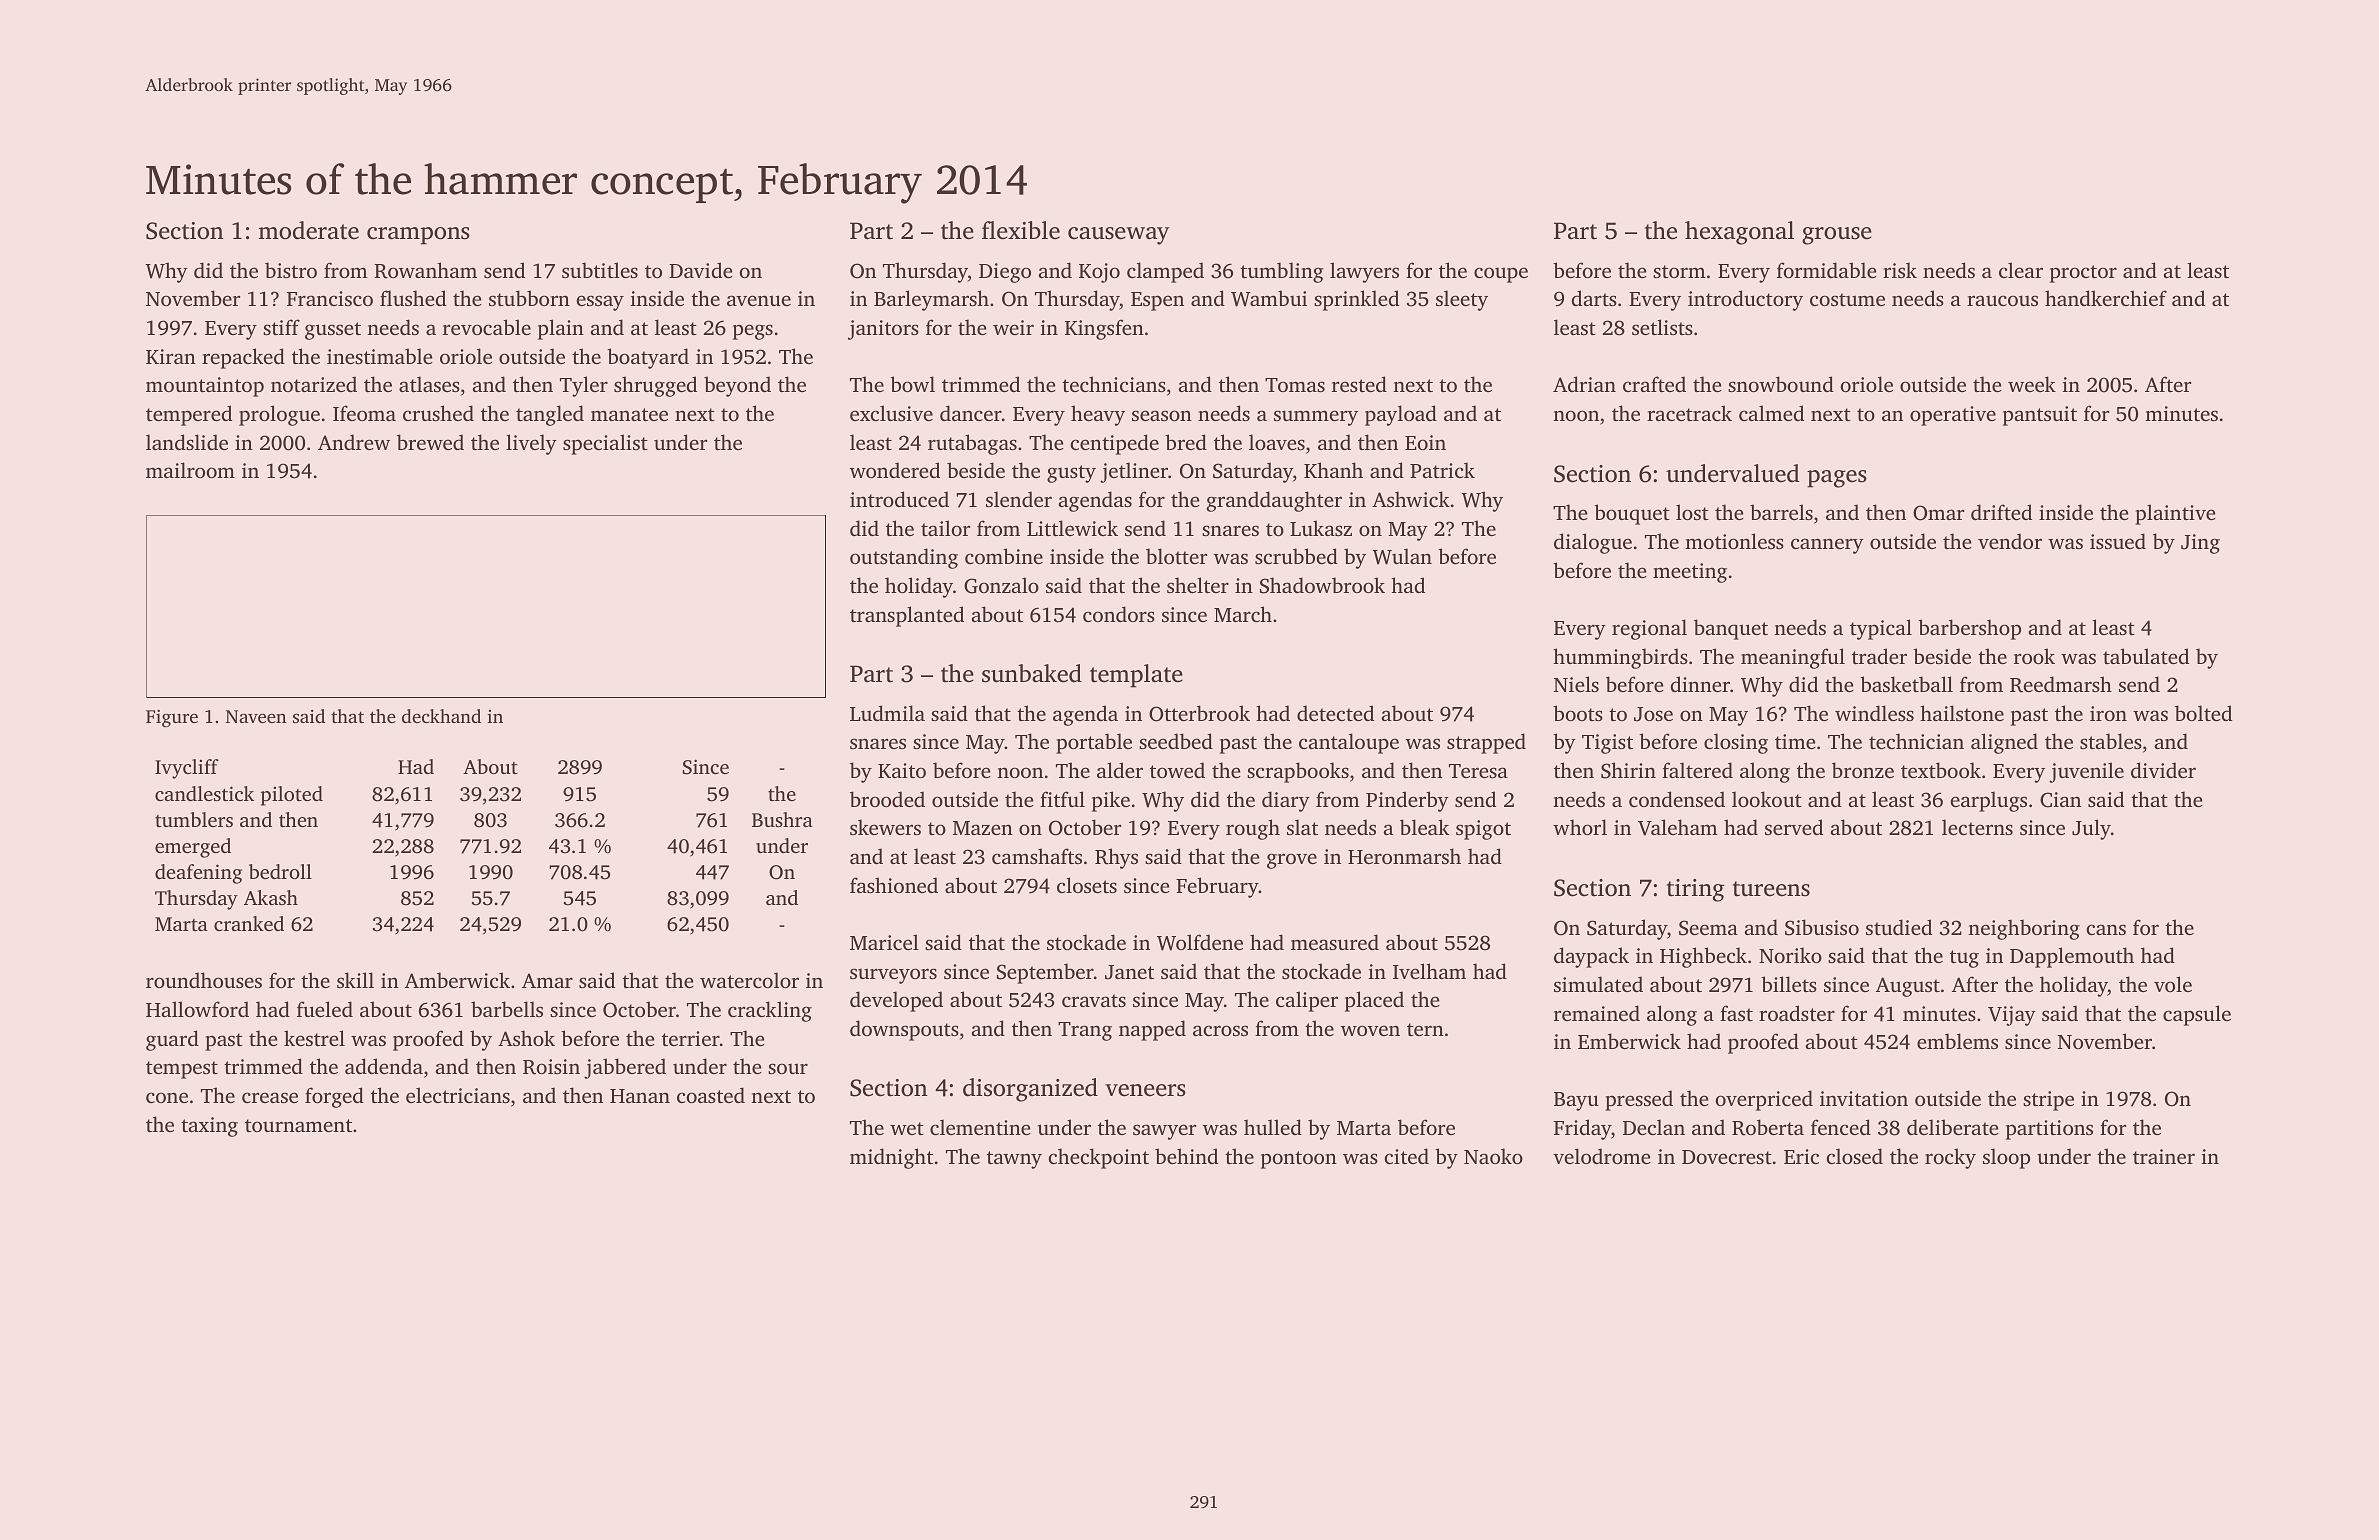  Describe the element at coordinates (2083, 274) in the screenshot. I see `proctor` at that location.
